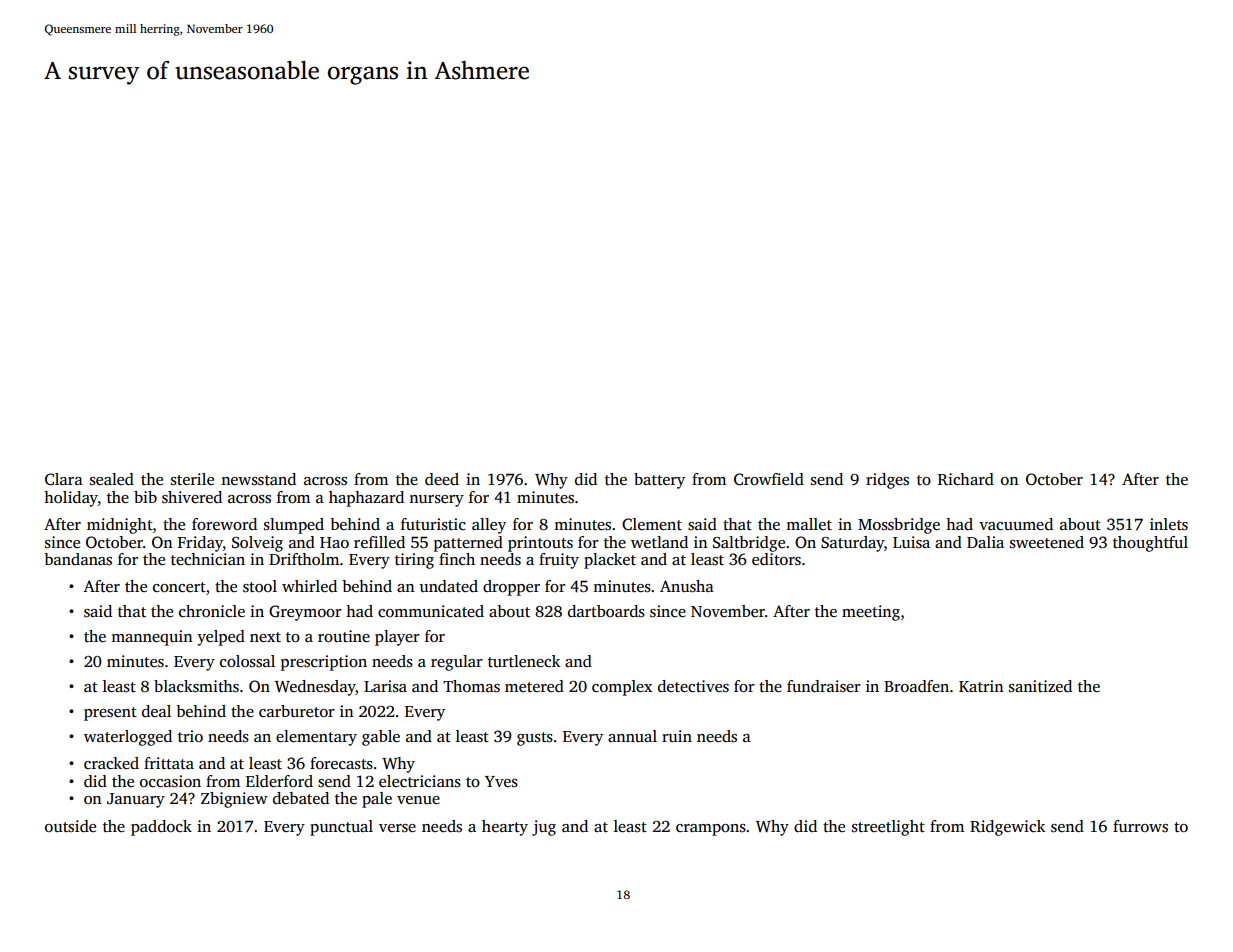 The height and width of the page is (952, 1233). Describe the element at coordinates (871, 613) in the page. I see `meeting` at that location.
